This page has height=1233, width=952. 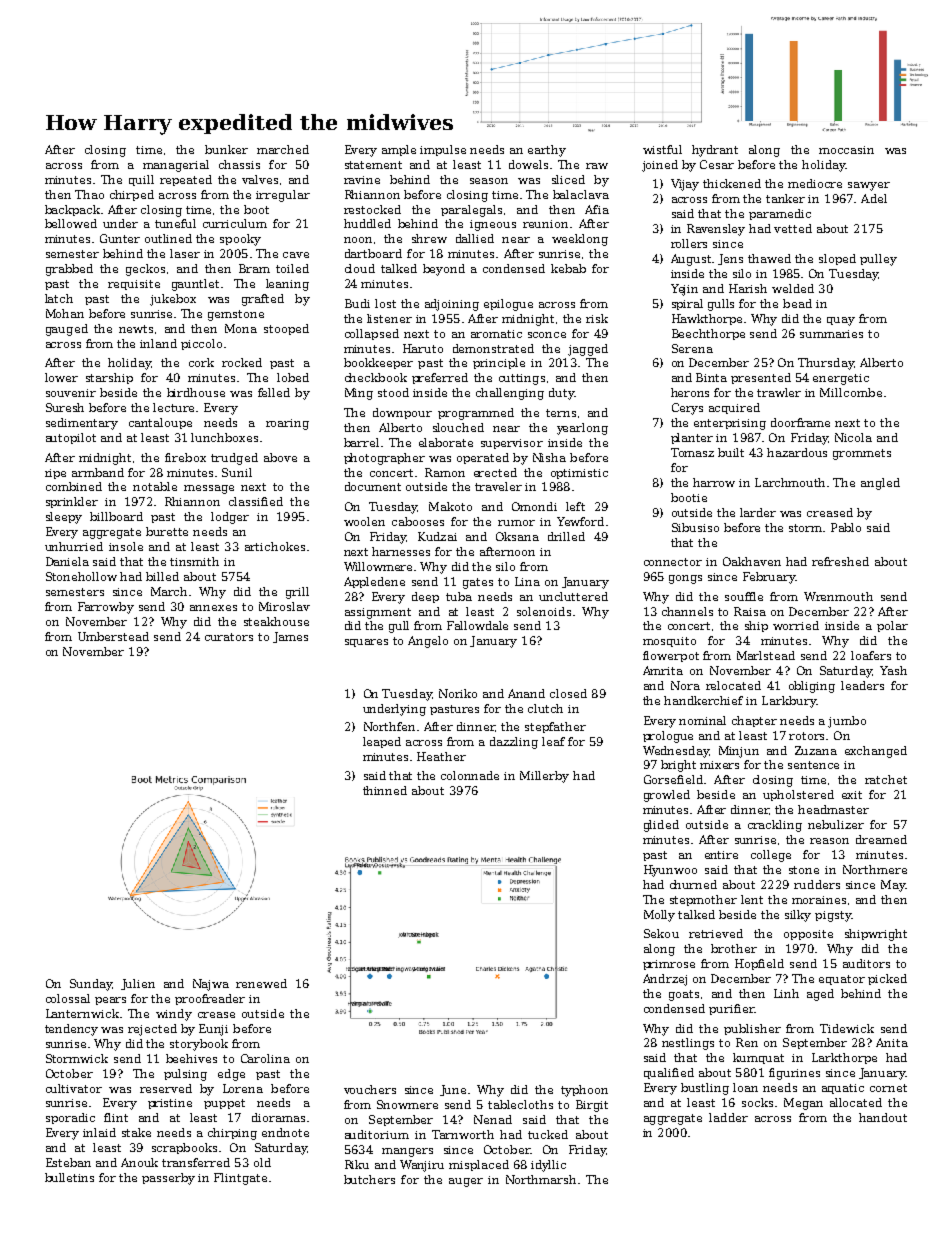 What do you see at coordinates (441, 756) in the page?
I see `Heather` at bounding box center [441, 756].
